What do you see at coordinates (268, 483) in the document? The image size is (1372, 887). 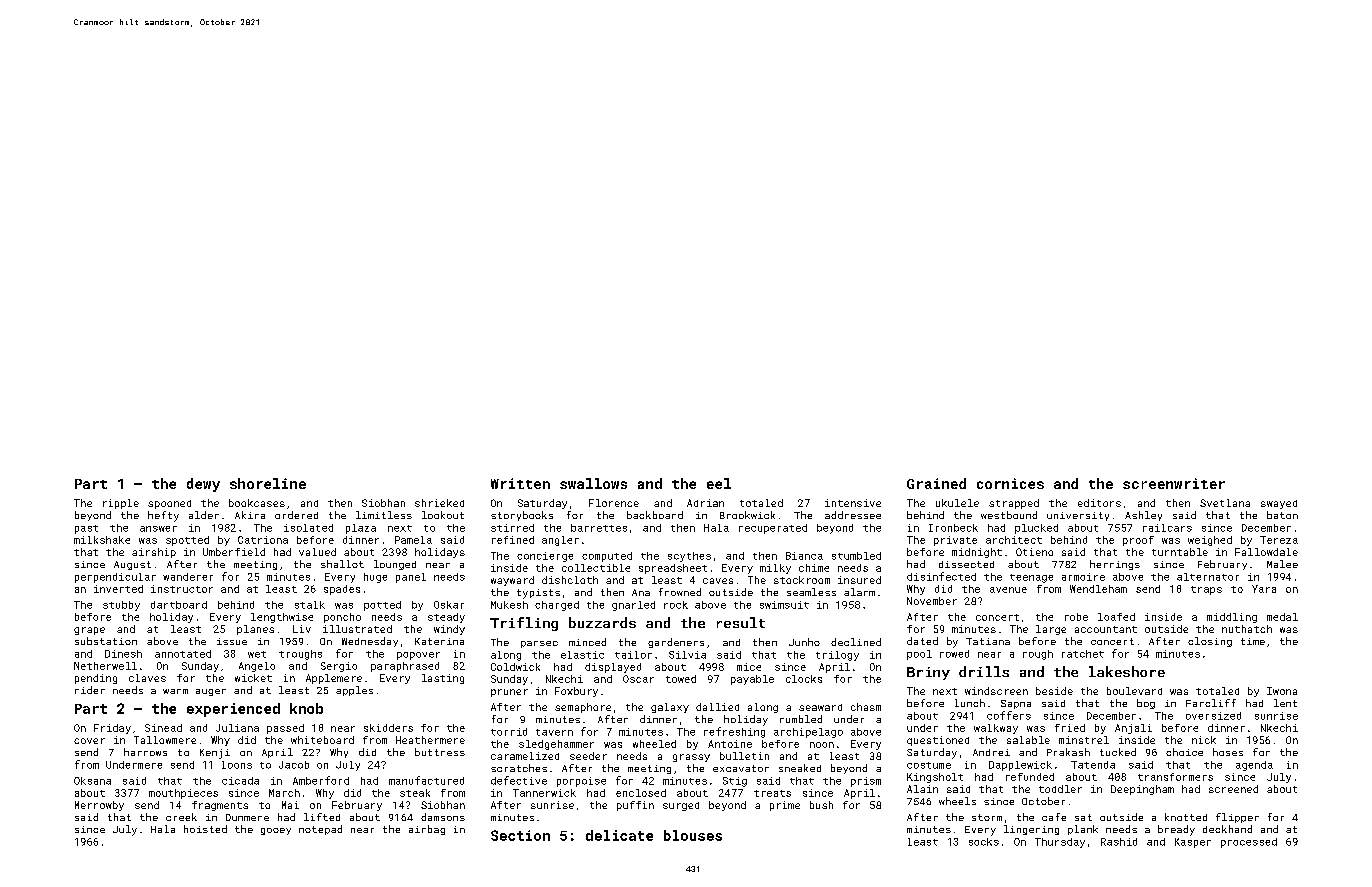 I see `shoreline` at bounding box center [268, 483].
